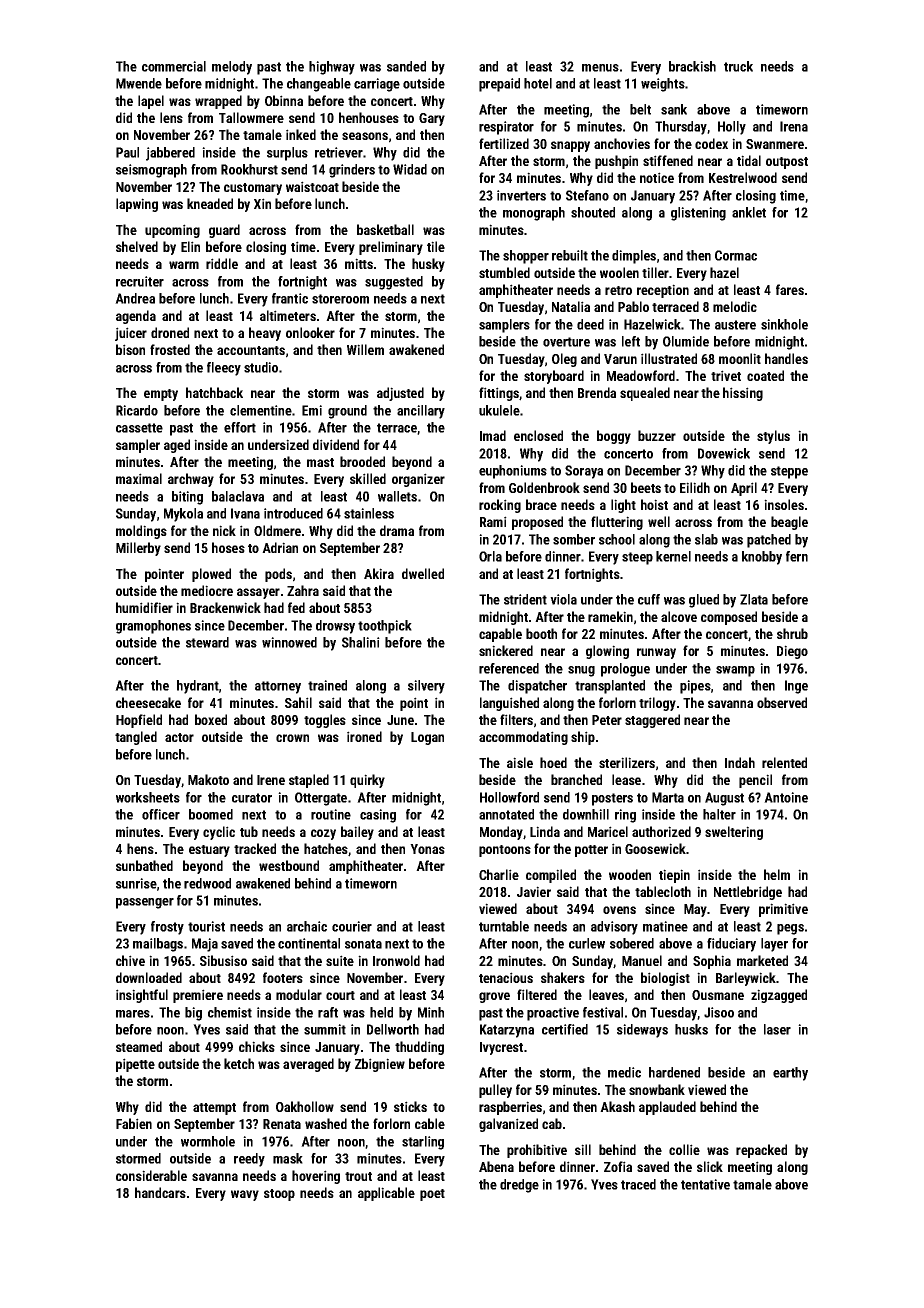  I want to click on tiller, so click(655, 272).
